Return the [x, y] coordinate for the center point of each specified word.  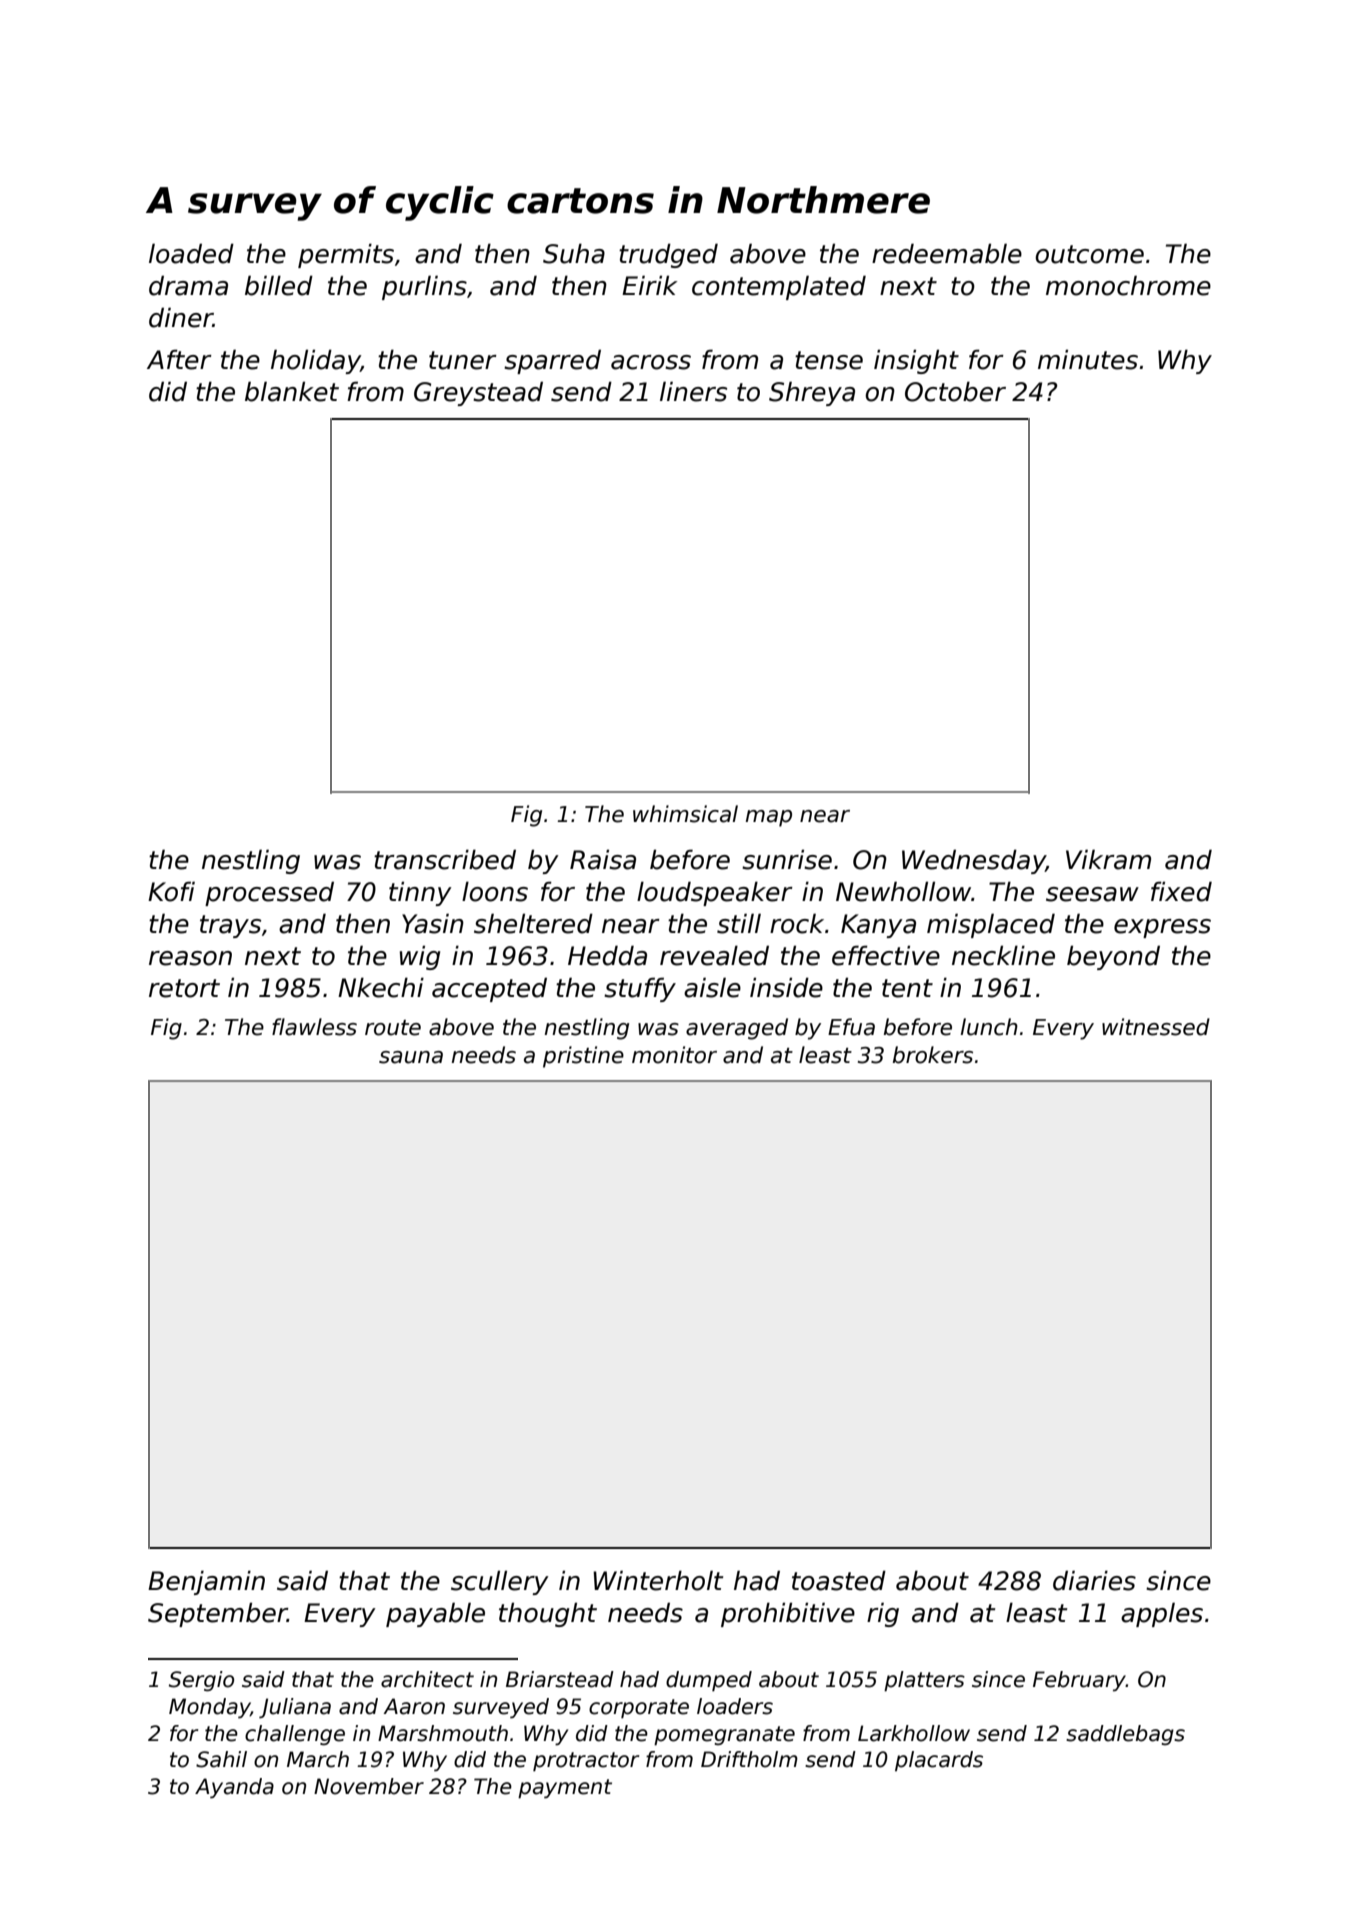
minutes [1088, 359]
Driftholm [749, 1759]
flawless [314, 1027]
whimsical [685, 814]
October [955, 391]
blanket [292, 391]
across [651, 362]
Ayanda [234, 1788]
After [179, 359]
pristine [583, 1057]
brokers [933, 1055]
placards [939, 1761]
